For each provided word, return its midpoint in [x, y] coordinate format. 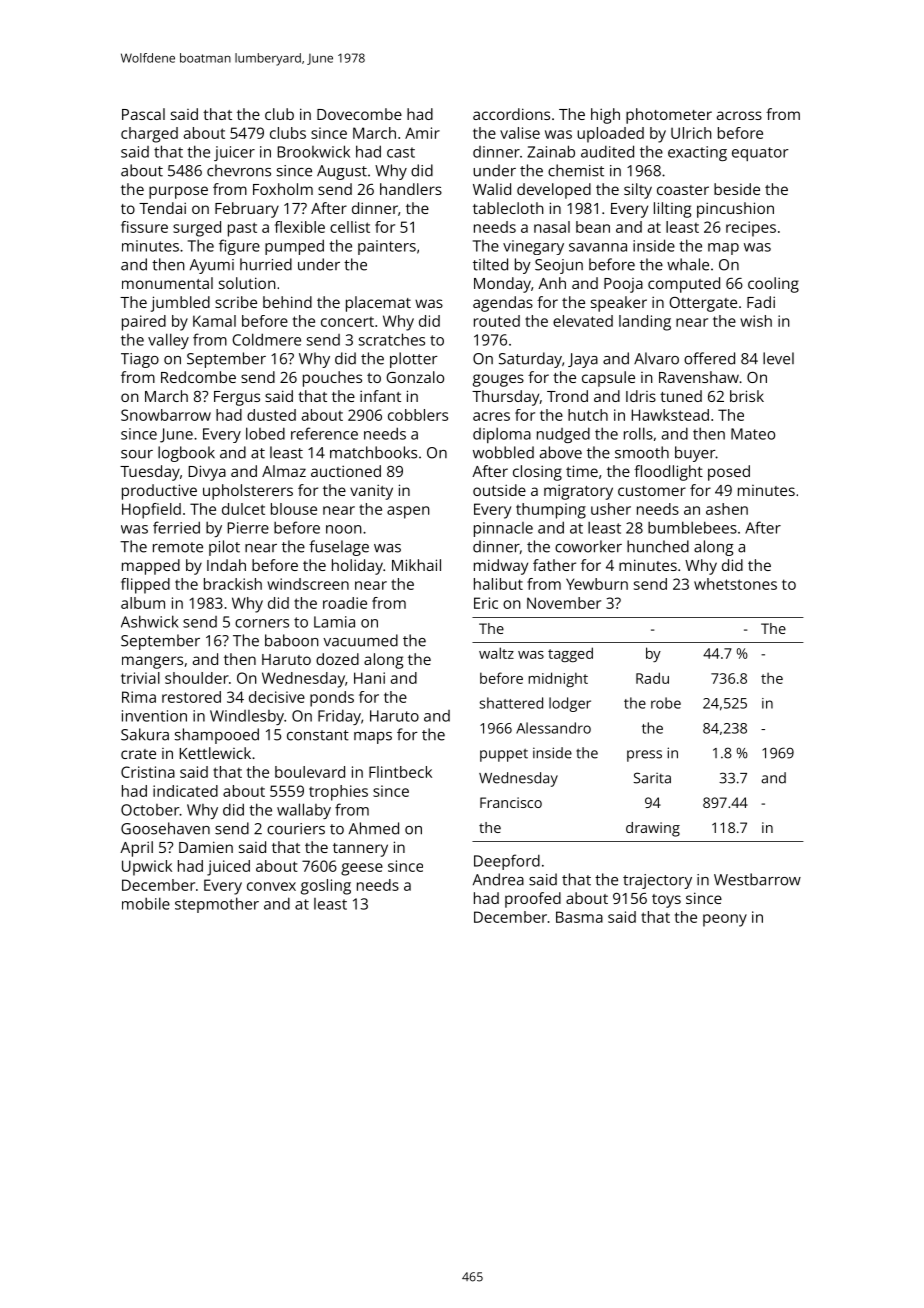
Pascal [143, 114]
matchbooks [373, 452]
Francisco [511, 802]
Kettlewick [215, 753]
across [739, 115]
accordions [511, 114]
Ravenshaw [699, 377]
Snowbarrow [166, 415]
